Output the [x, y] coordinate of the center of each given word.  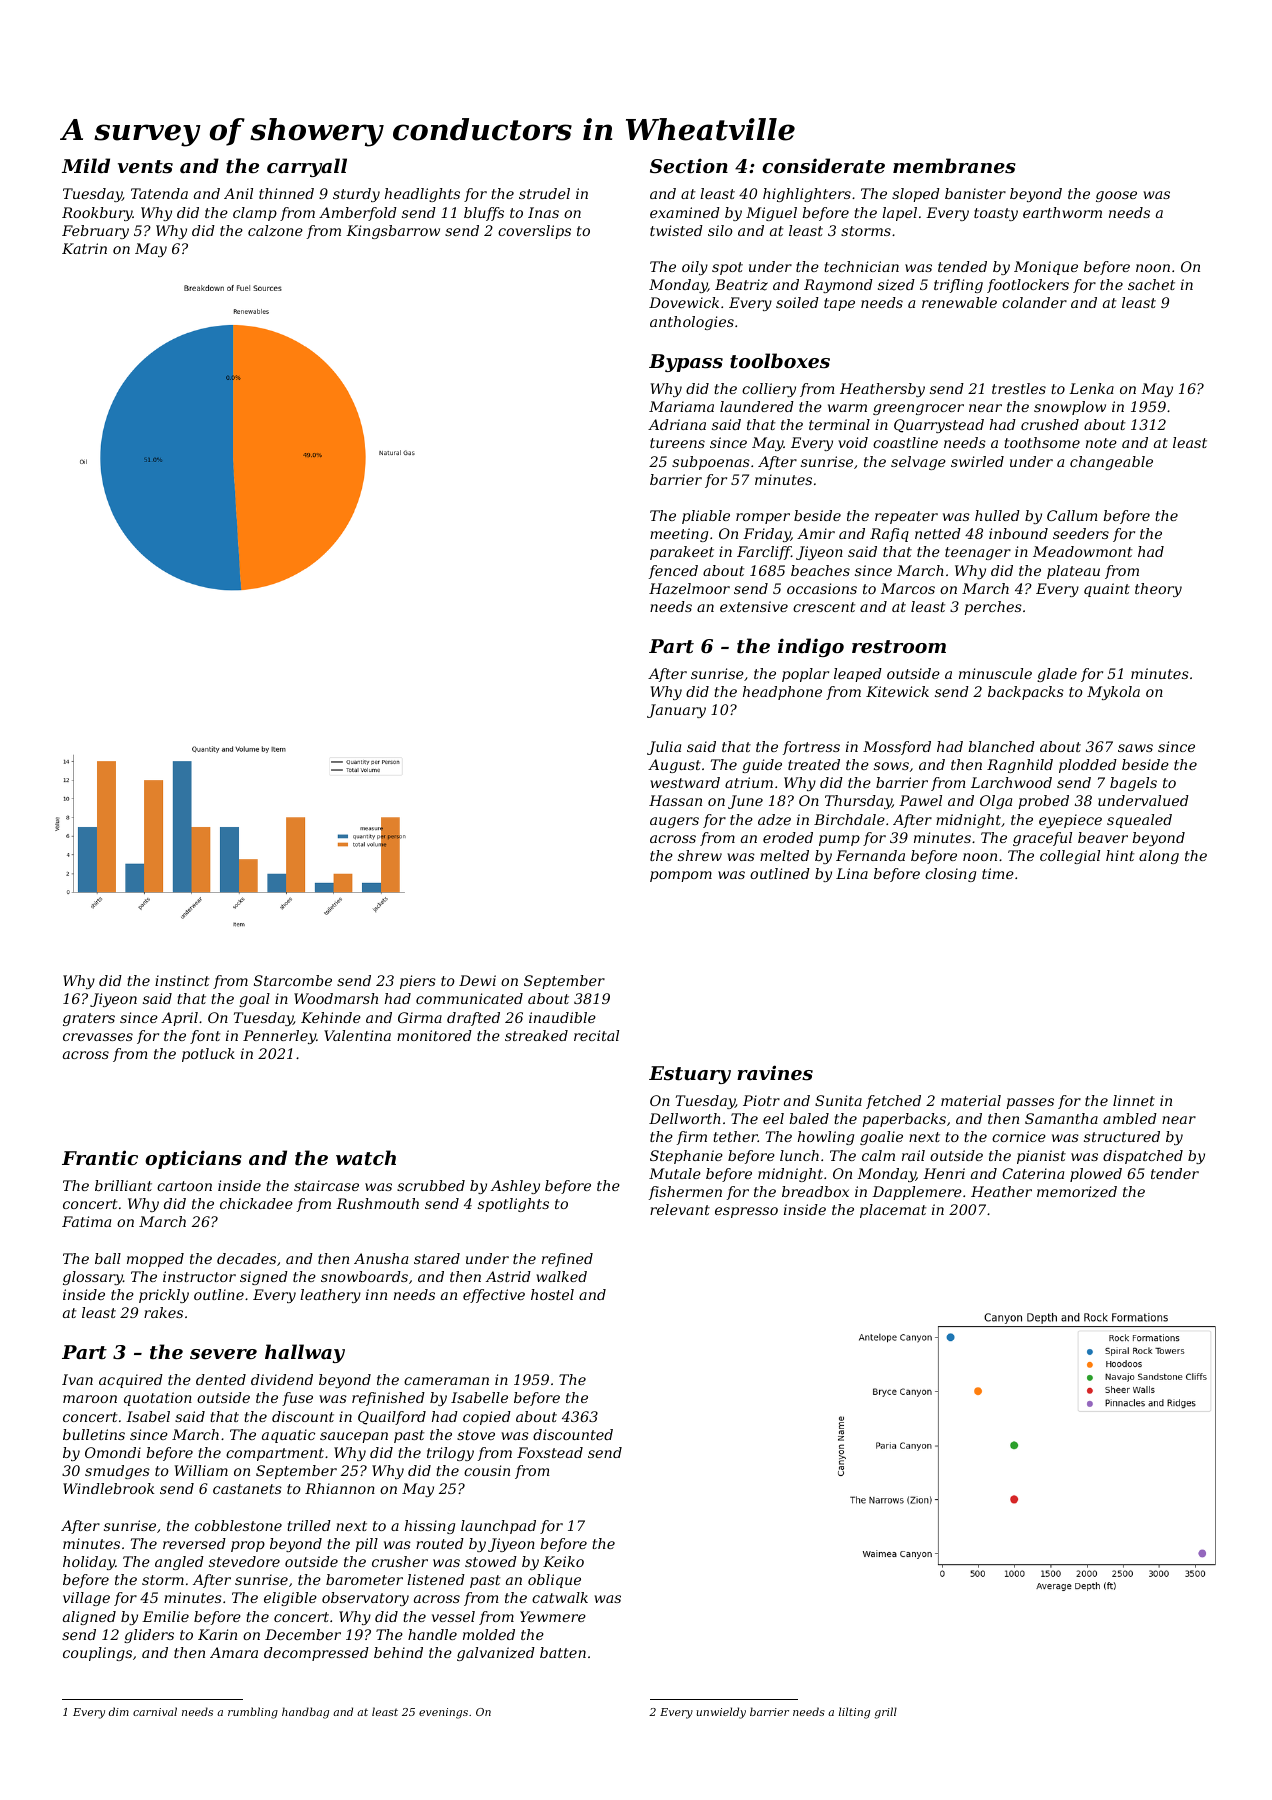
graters [89, 1019]
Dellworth [685, 1118]
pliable [706, 517]
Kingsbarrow [393, 232]
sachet [1151, 284]
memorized [1077, 1192]
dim [119, 1711]
